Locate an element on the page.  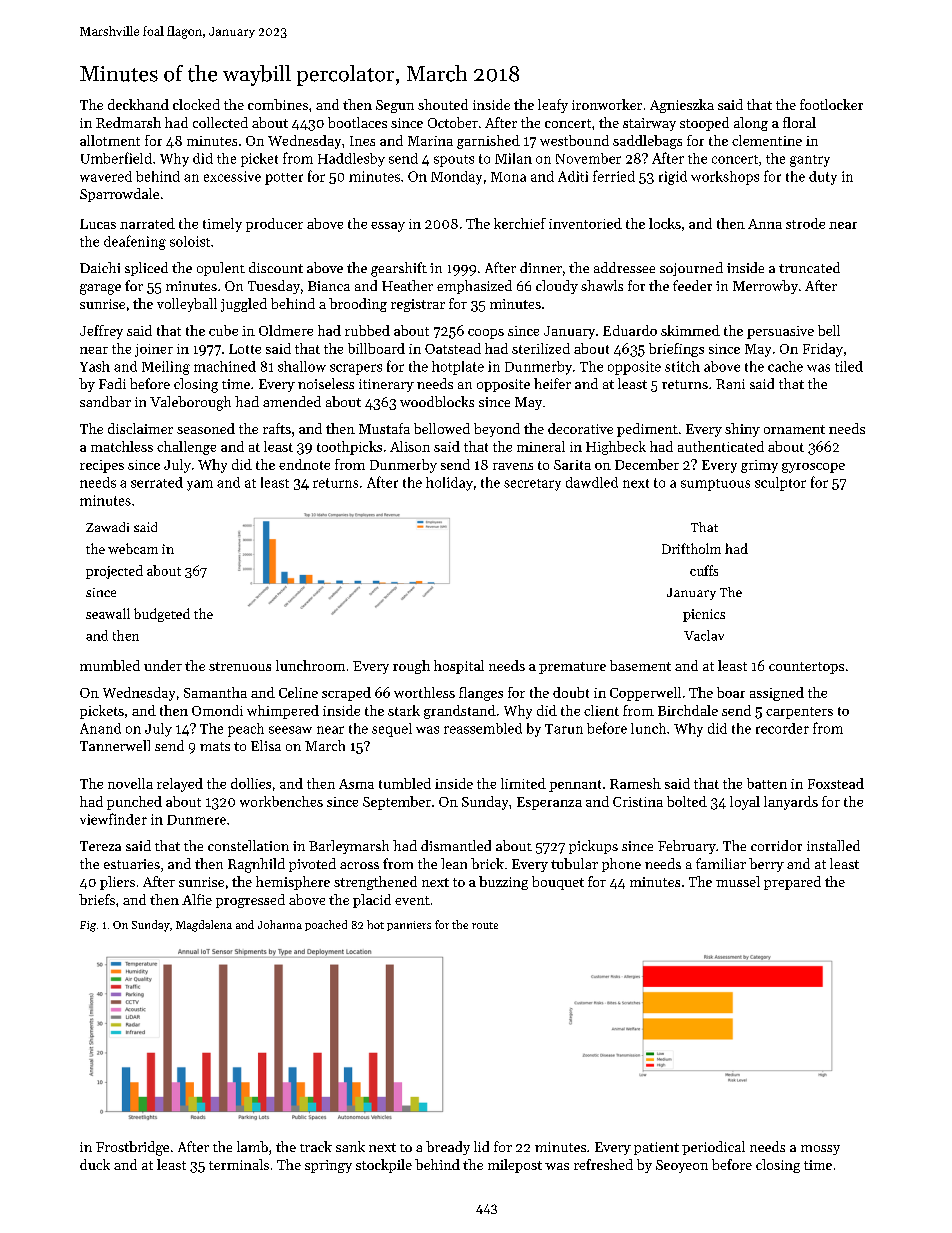
Agnieszka is located at coordinates (682, 106).
